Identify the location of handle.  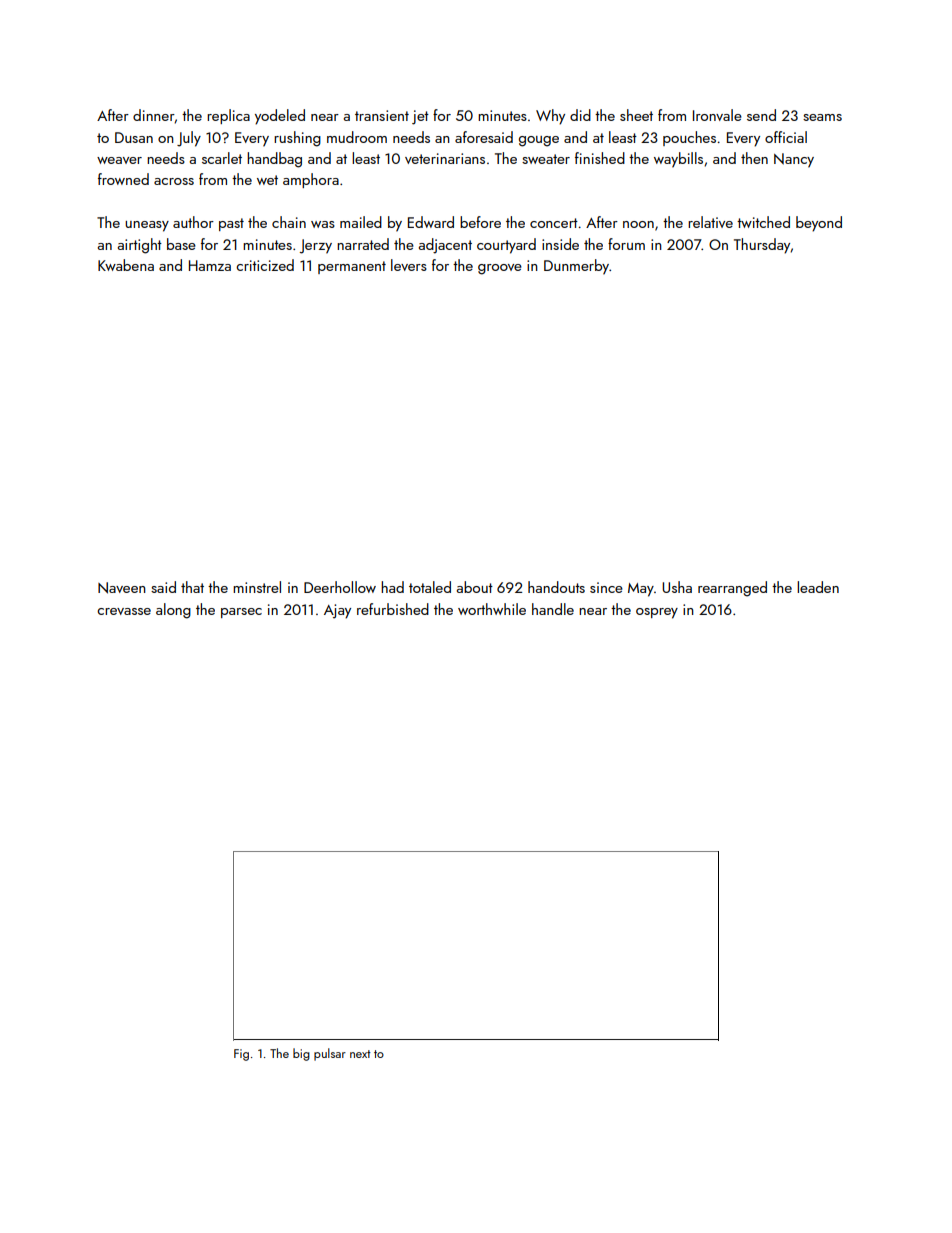
(553, 609).
